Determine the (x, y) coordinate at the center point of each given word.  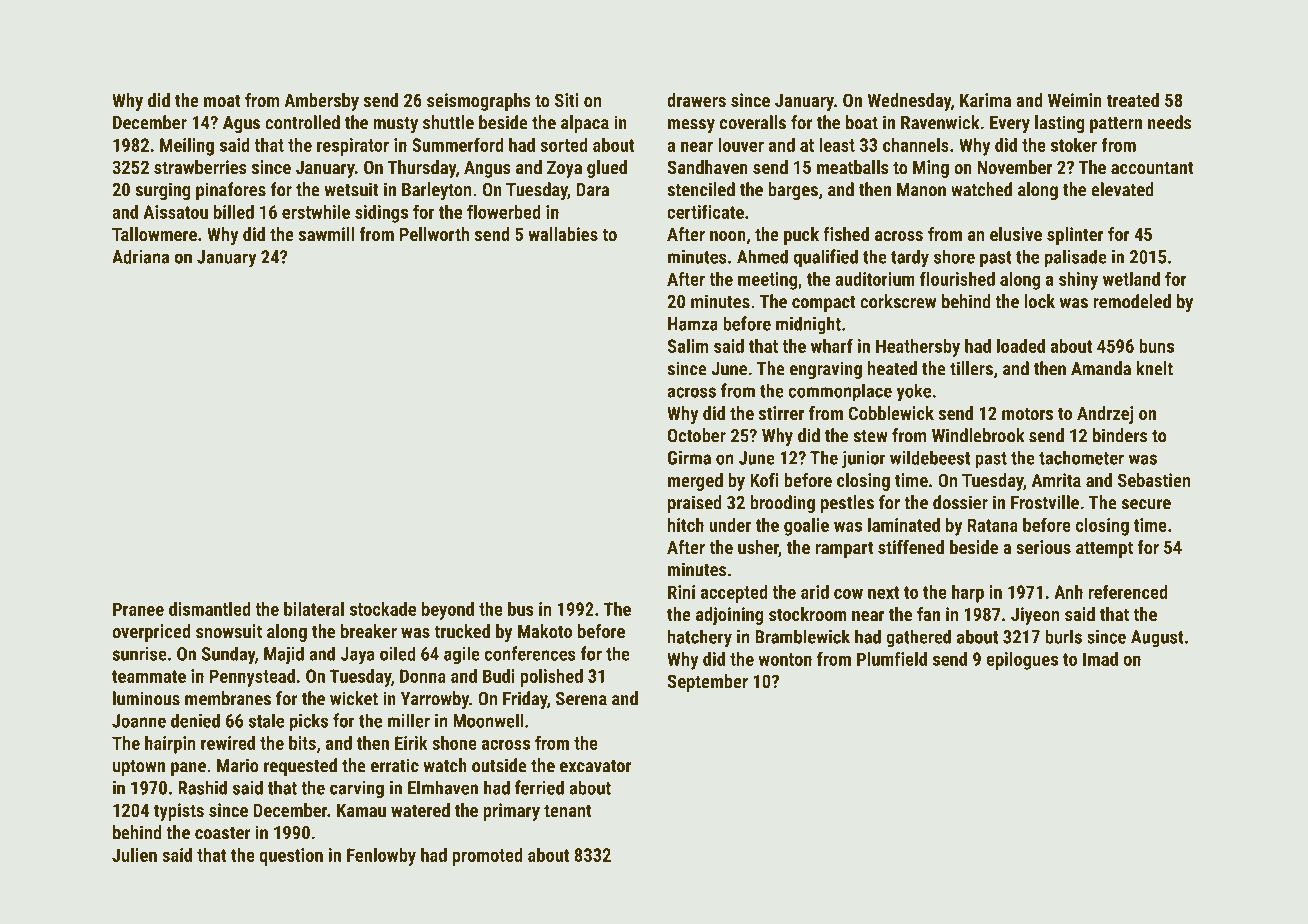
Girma (689, 458)
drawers (696, 100)
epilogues (1022, 661)
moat (222, 100)
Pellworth (435, 234)
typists (179, 812)
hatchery (700, 638)
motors (1027, 413)
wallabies (563, 234)
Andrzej (1105, 415)
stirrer (781, 413)
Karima (985, 100)
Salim (688, 346)
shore (954, 256)
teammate (149, 676)
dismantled (210, 609)
